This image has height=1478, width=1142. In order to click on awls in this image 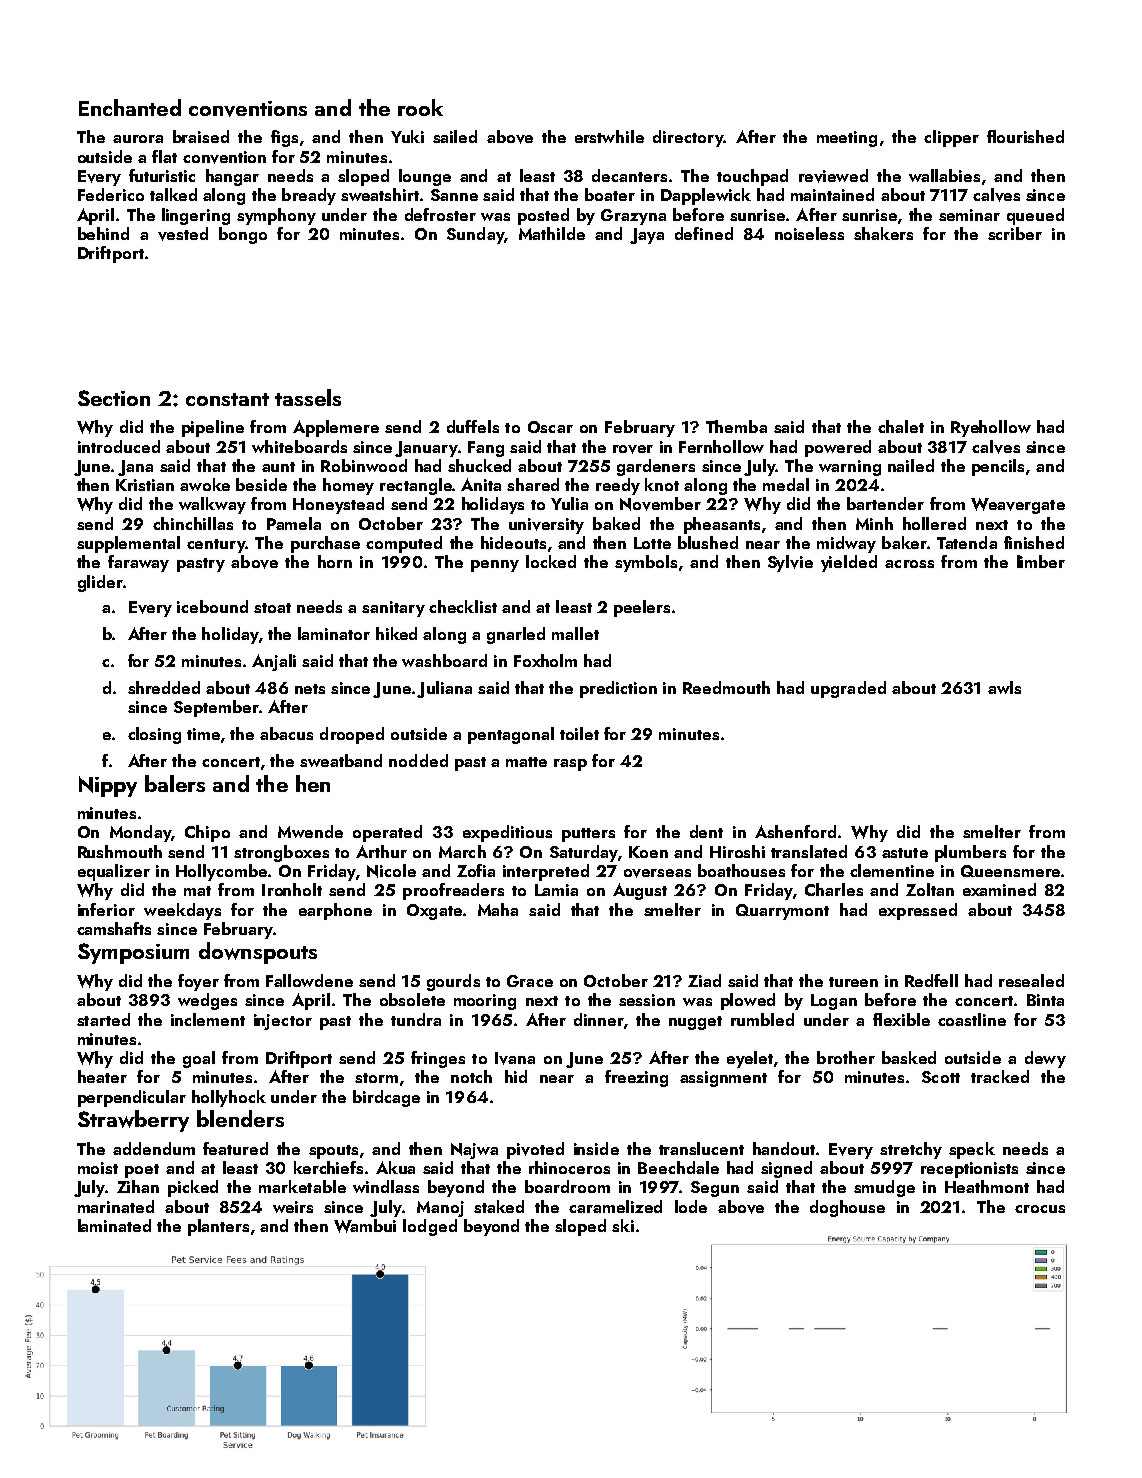, I will do `click(1004, 687)`.
